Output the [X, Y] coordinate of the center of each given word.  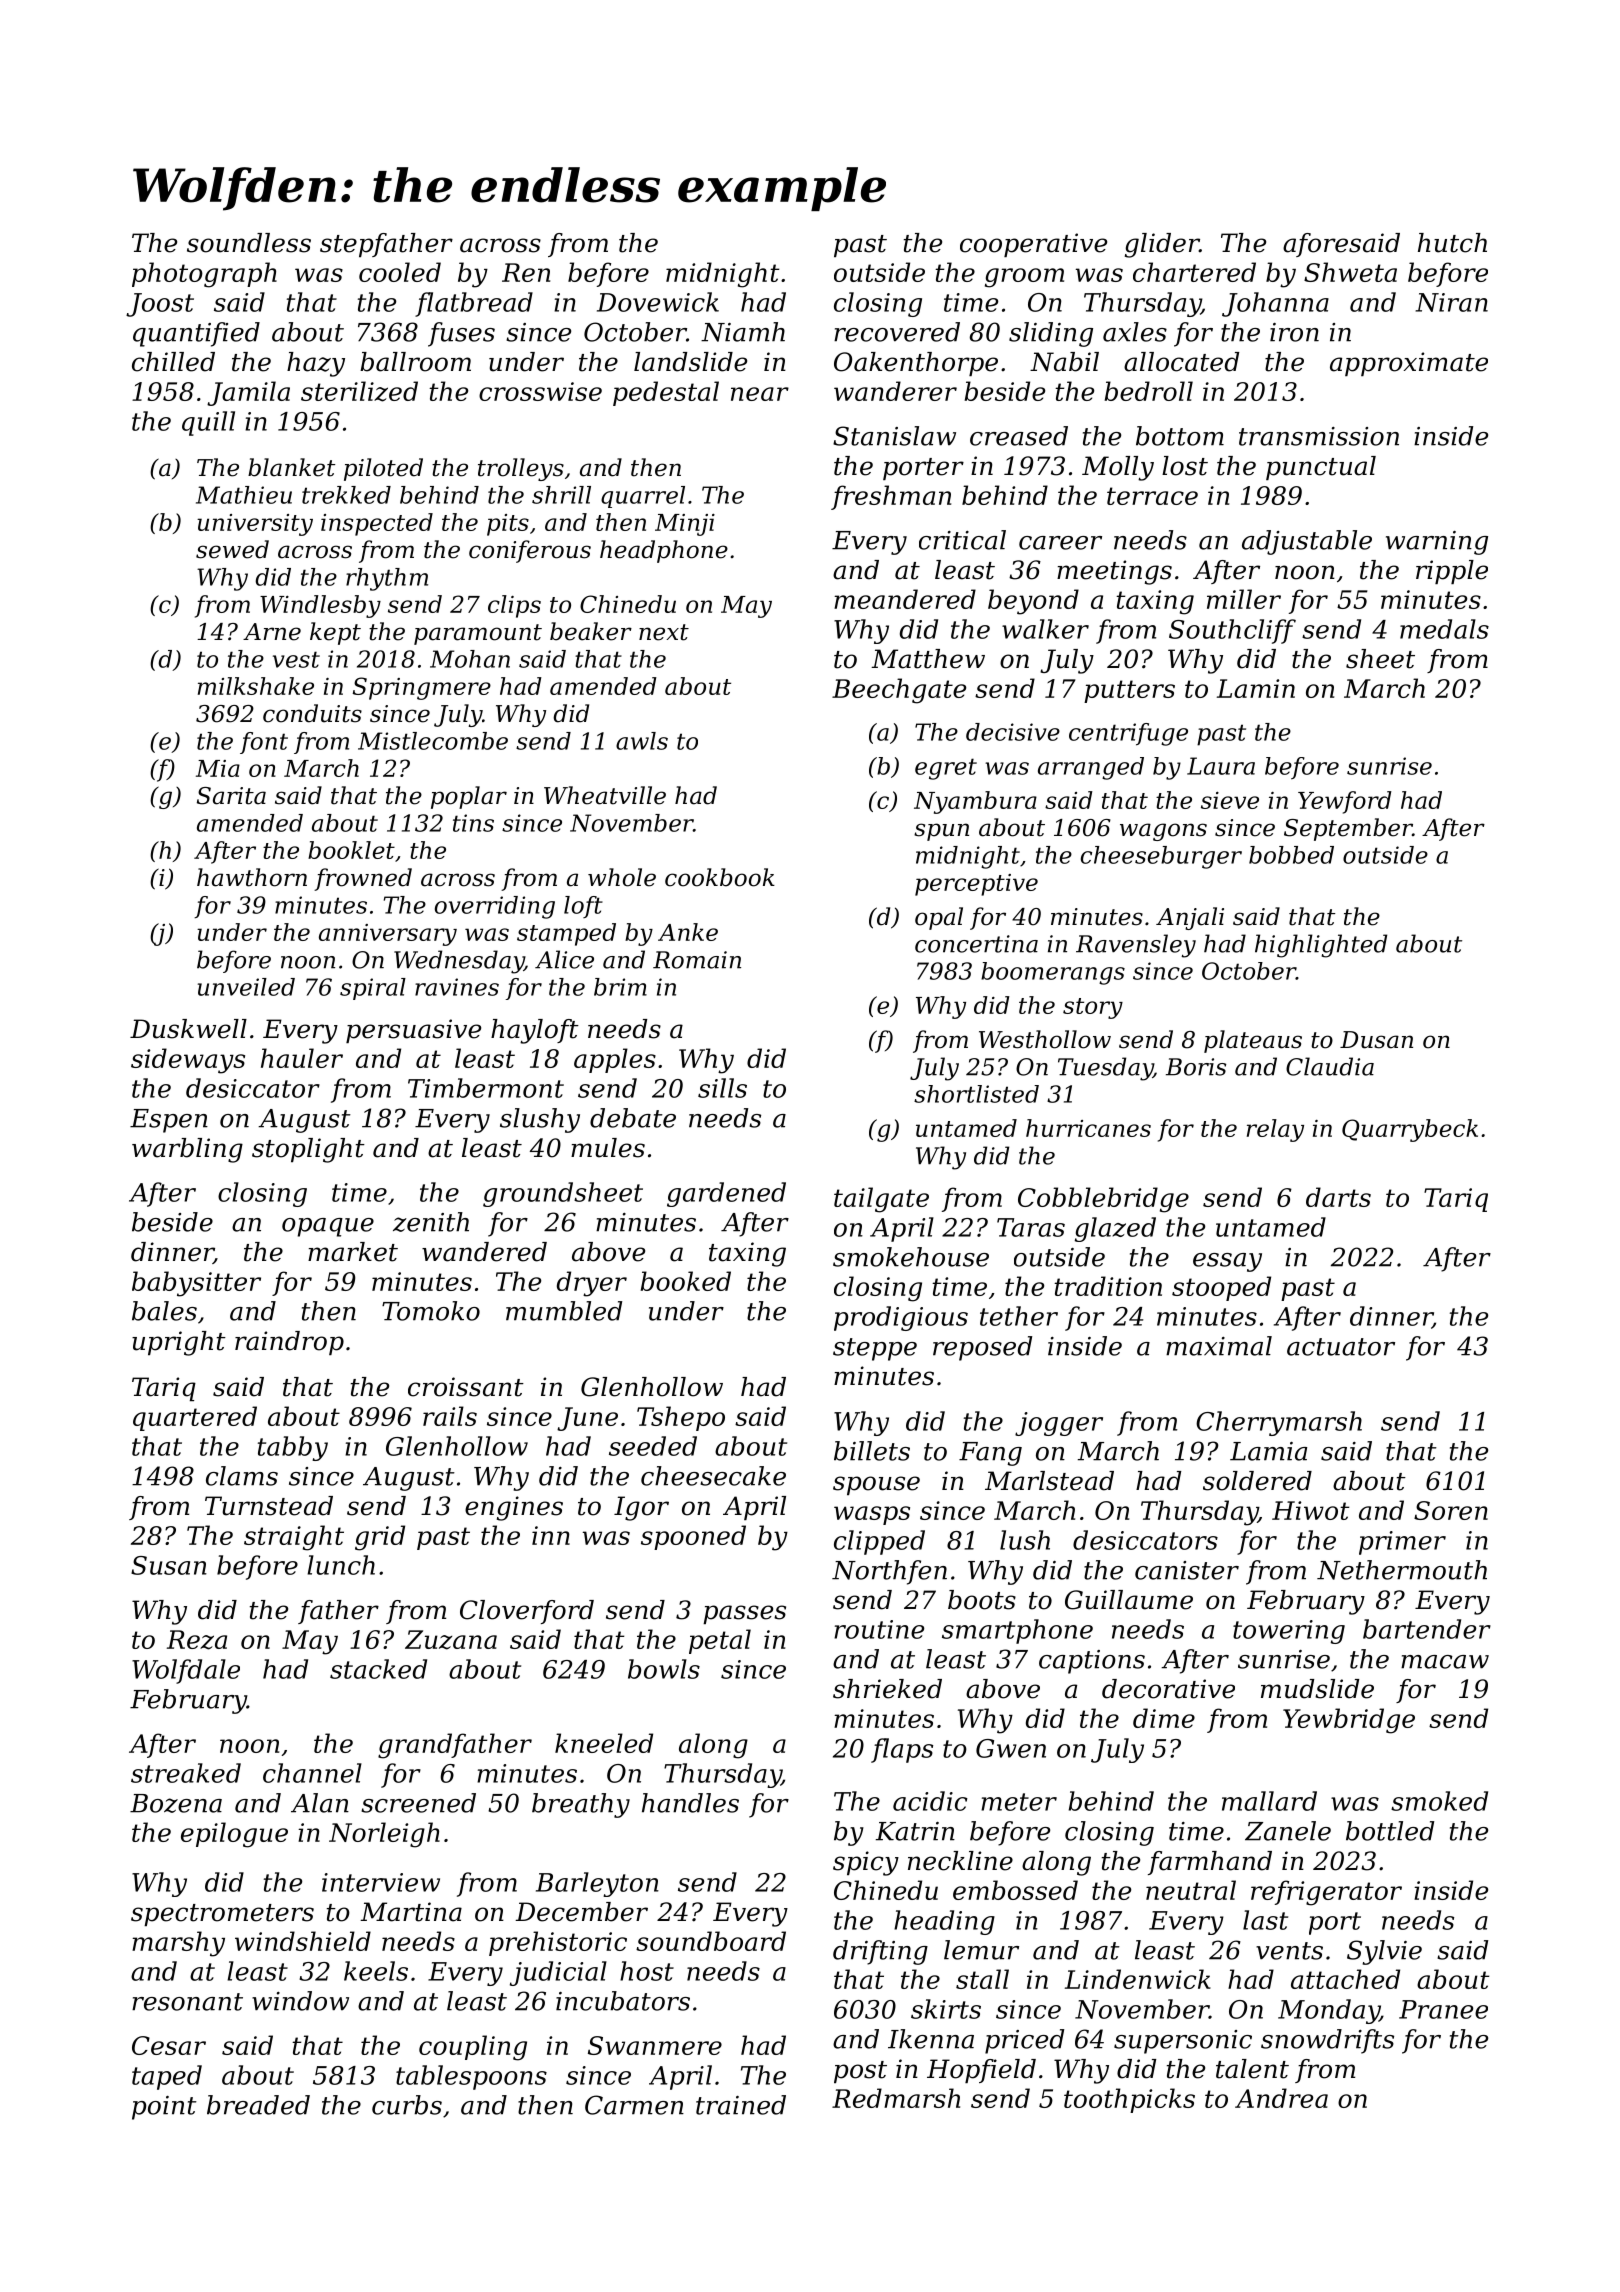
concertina [976, 944]
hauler [302, 1058]
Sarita [231, 796]
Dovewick [658, 302]
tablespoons [471, 2077]
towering [1289, 1632]
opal [939, 918]
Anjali [1190, 918]
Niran [1451, 302]
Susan [169, 1565]
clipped [879, 1542]
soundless [249, 243]
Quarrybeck [1410, 1130]
